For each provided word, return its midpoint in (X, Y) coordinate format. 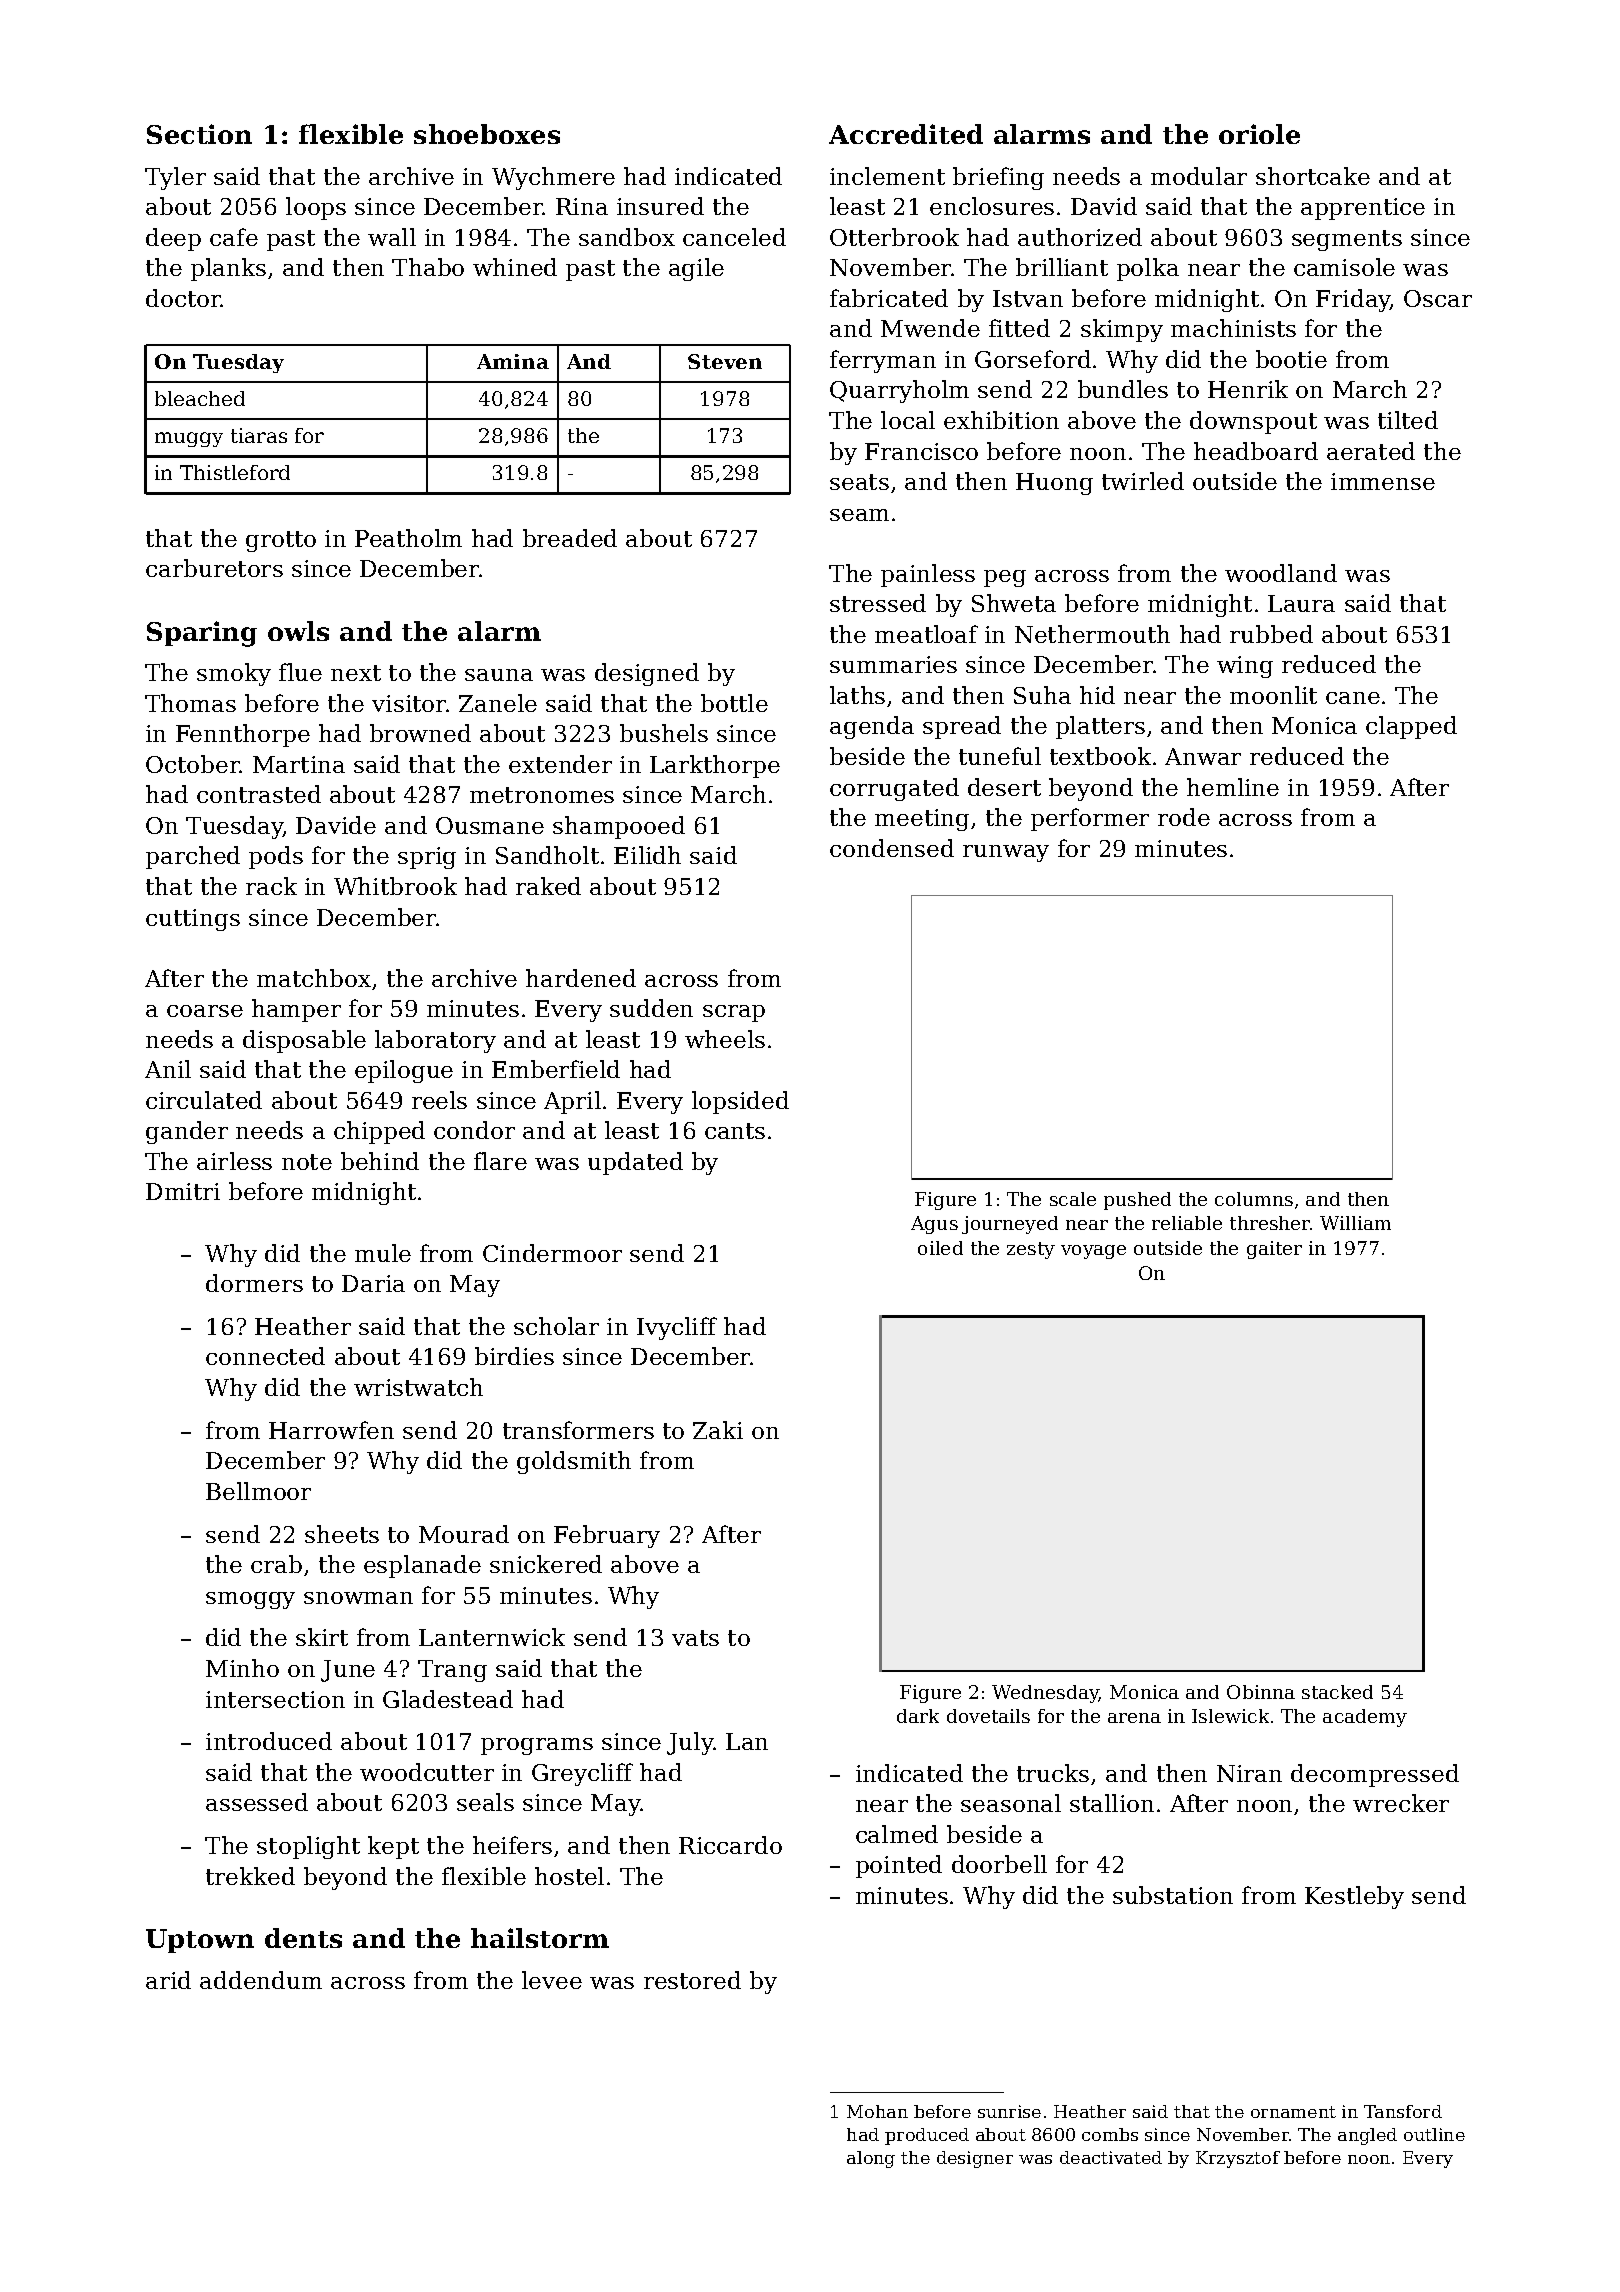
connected (265, 1356)
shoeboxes (487, 134)
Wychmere (553, 178)
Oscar (1438, 298)
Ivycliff (677, 1328)
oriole (1259, 134)
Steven (725, 361)
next (356, 673)
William (1355, 1223)
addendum (261, 1980)
